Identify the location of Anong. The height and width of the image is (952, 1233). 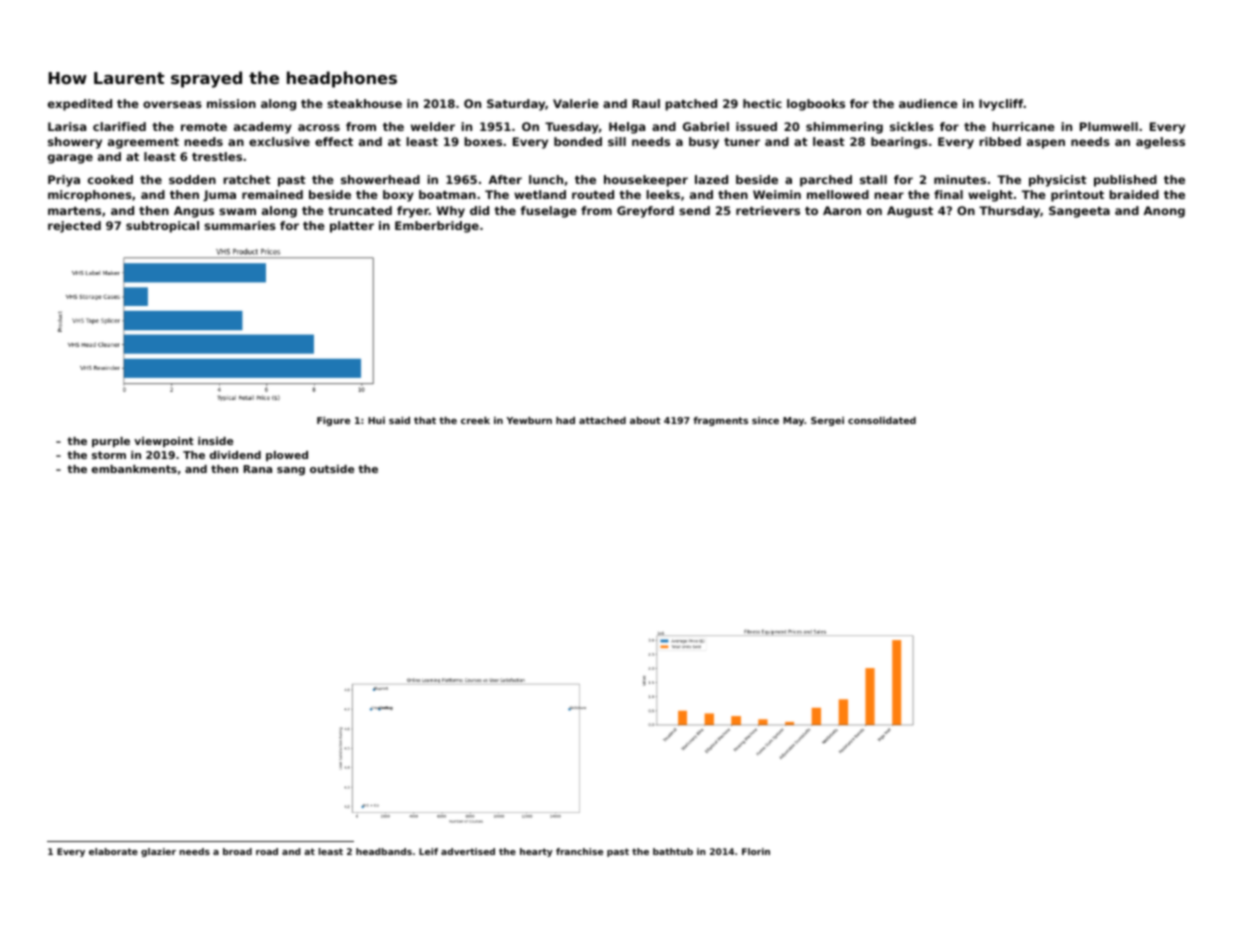
(1164, 212).
